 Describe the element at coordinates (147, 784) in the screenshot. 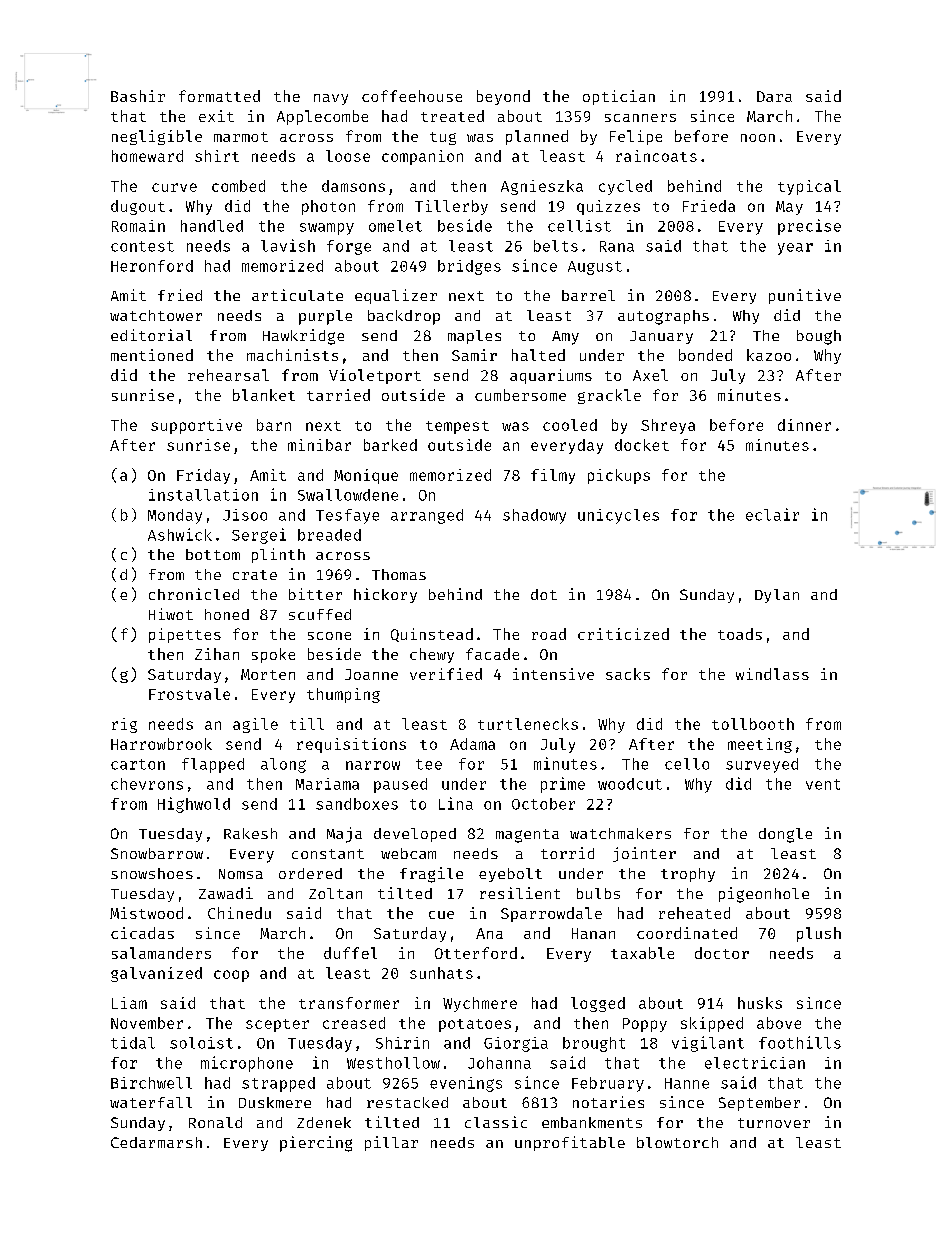

I see `chevrons` at that location.
